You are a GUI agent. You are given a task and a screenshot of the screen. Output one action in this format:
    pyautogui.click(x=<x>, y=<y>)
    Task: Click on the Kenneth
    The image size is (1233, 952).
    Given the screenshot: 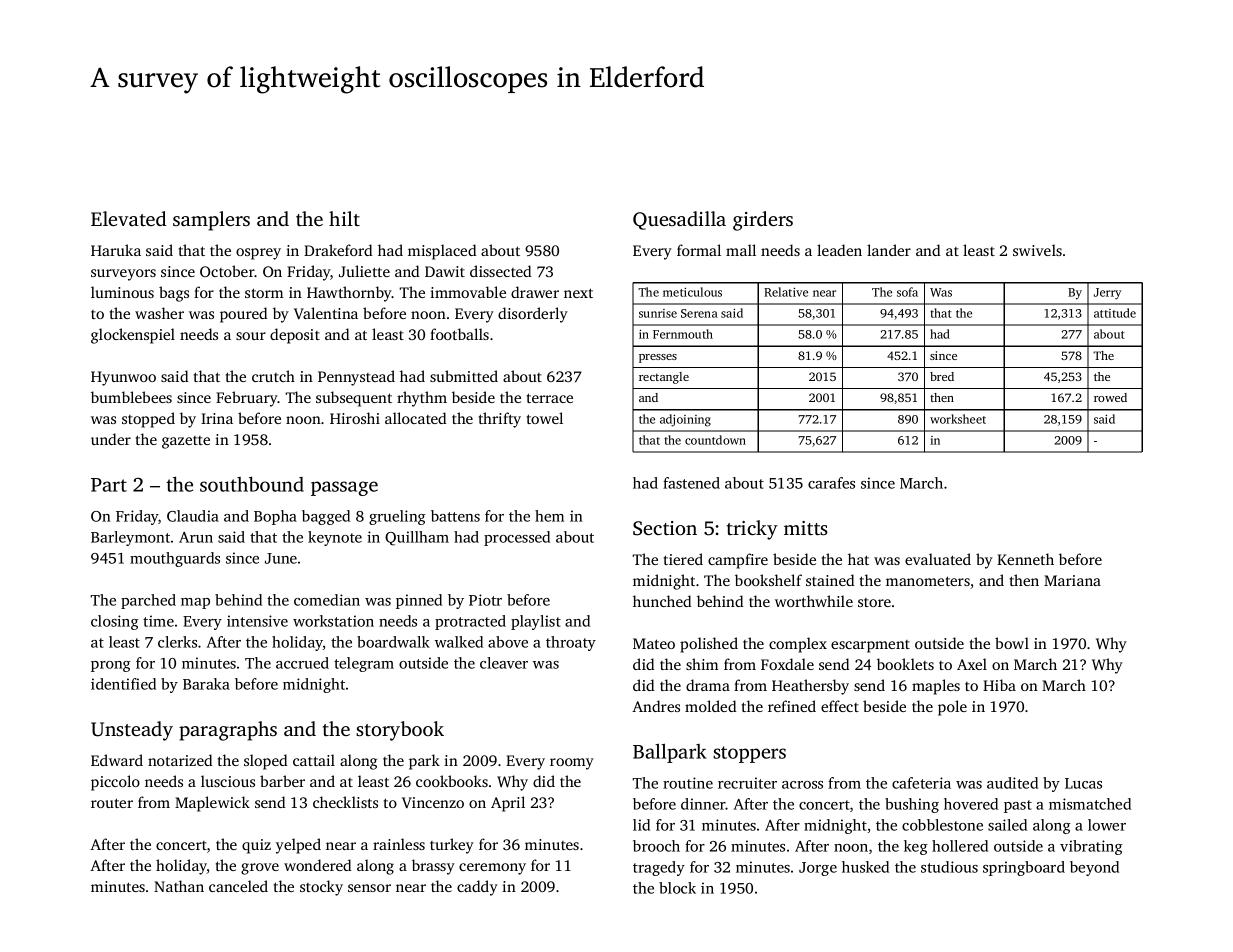 What is the action you would take?
    pyautogui.click(x=1025, y=559)
